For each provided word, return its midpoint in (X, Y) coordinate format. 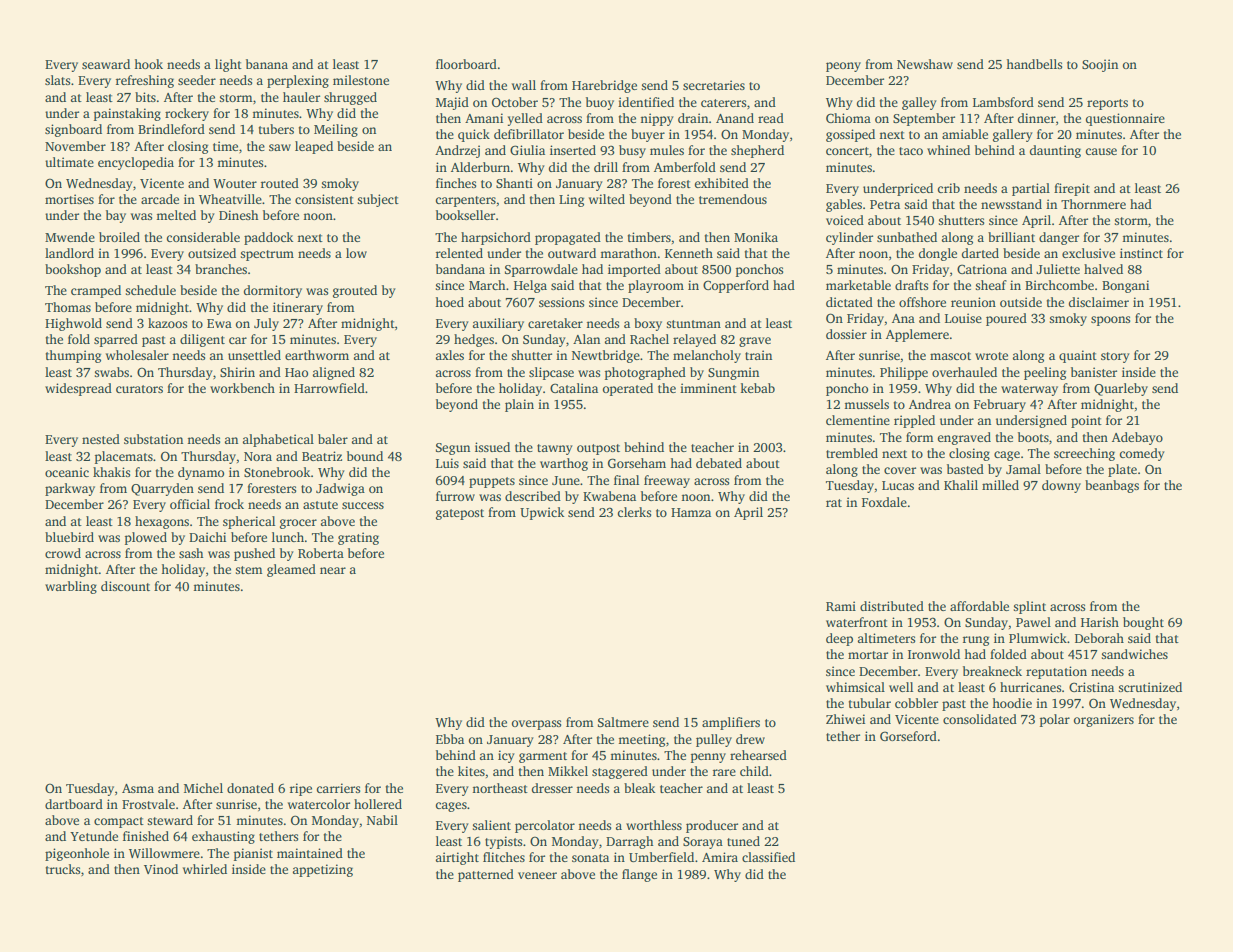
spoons (1110, 321)
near (333, 570)
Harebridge (604, 86)
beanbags (1112, 486)
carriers (338, 788)
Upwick (542, 513)
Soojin (1100, 65)
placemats (124, 457)
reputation (1056, 672)
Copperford (736, 286)
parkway (70, 489)
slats (57, 80)
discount (125, 586)
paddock (268, 238)
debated (719, 463)
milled (1000, 485)
